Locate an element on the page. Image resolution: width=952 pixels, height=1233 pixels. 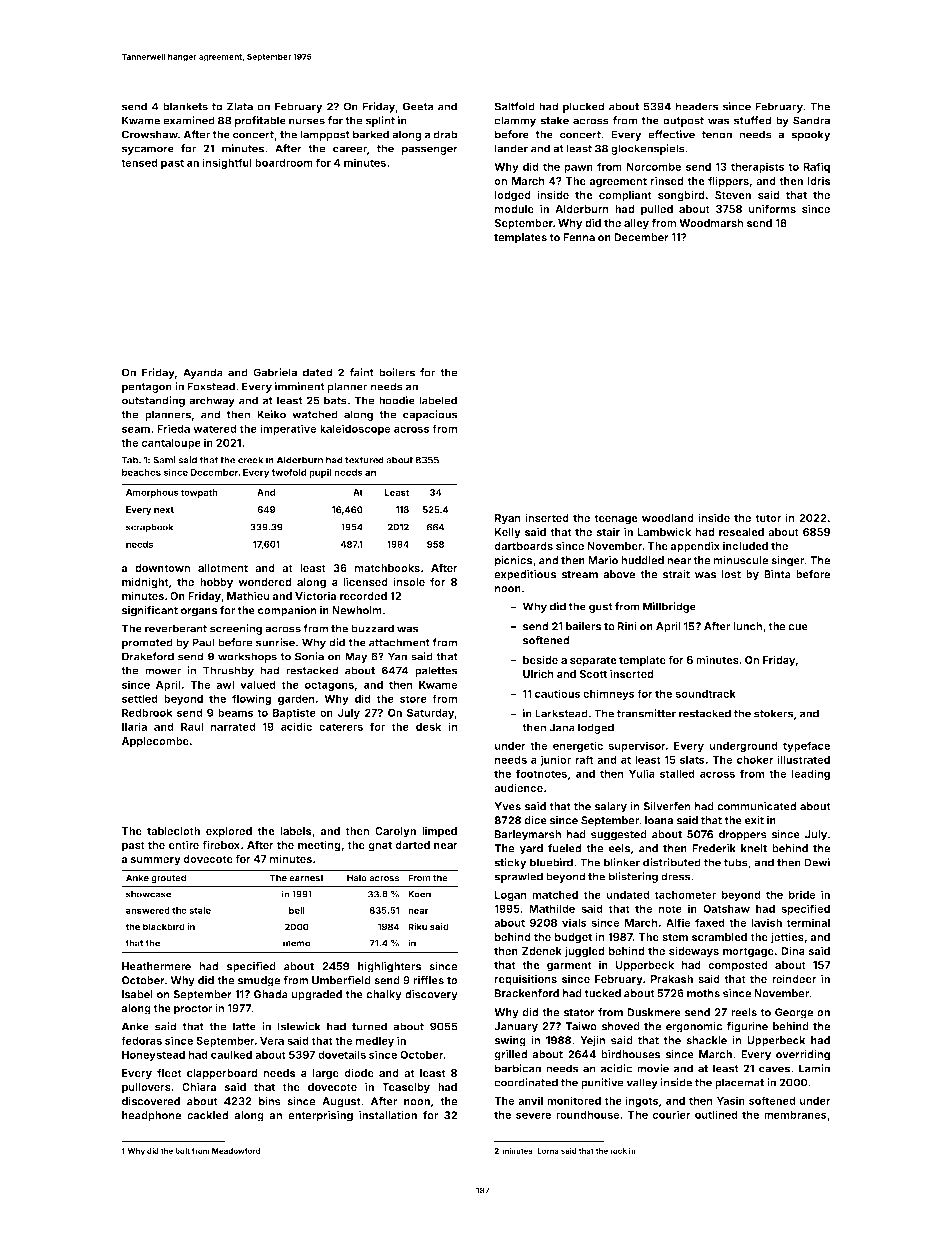
Sami is located at coordinates (164, 460).
